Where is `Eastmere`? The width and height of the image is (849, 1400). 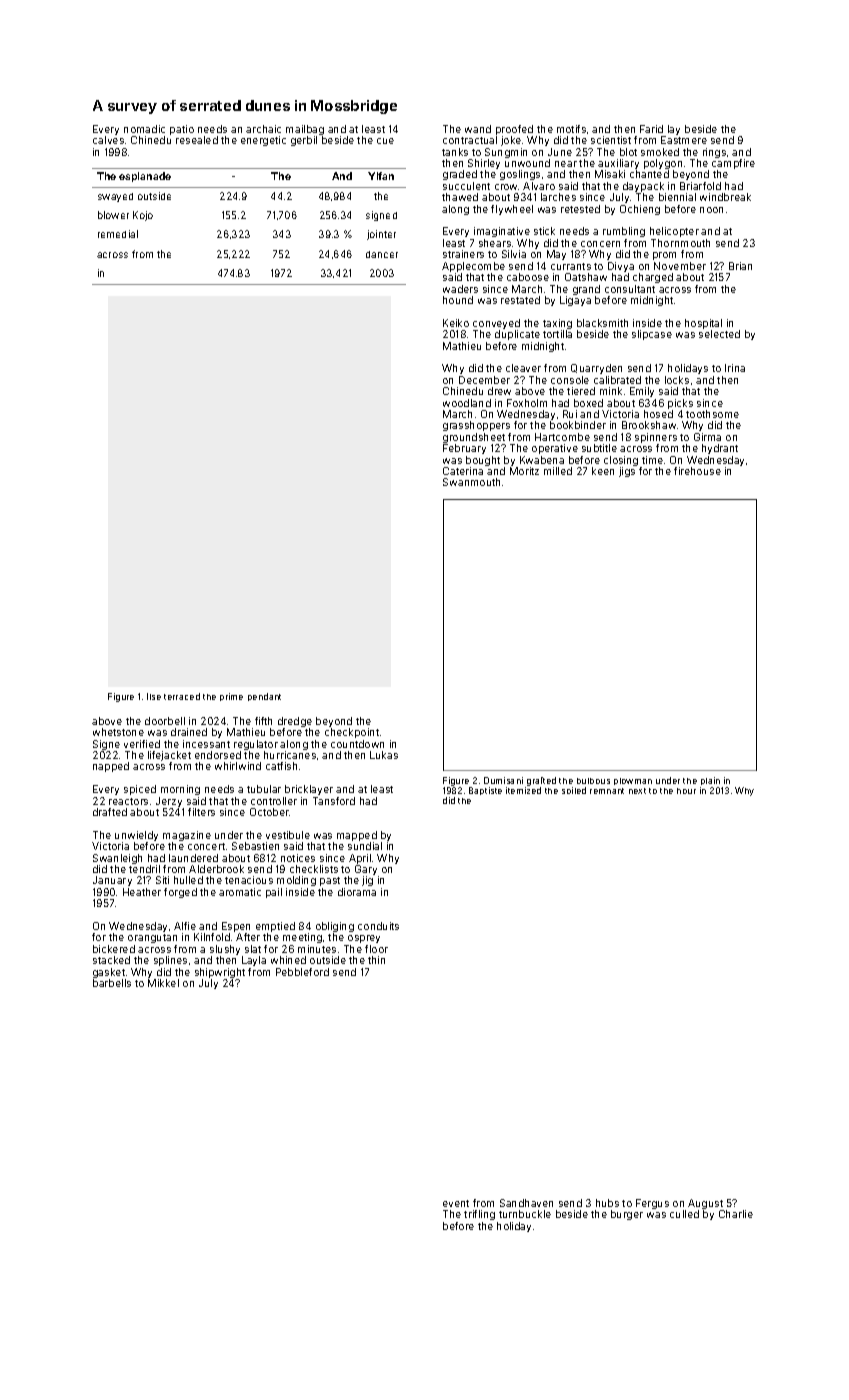
Eastmere is located at coordinates (684, 140).
